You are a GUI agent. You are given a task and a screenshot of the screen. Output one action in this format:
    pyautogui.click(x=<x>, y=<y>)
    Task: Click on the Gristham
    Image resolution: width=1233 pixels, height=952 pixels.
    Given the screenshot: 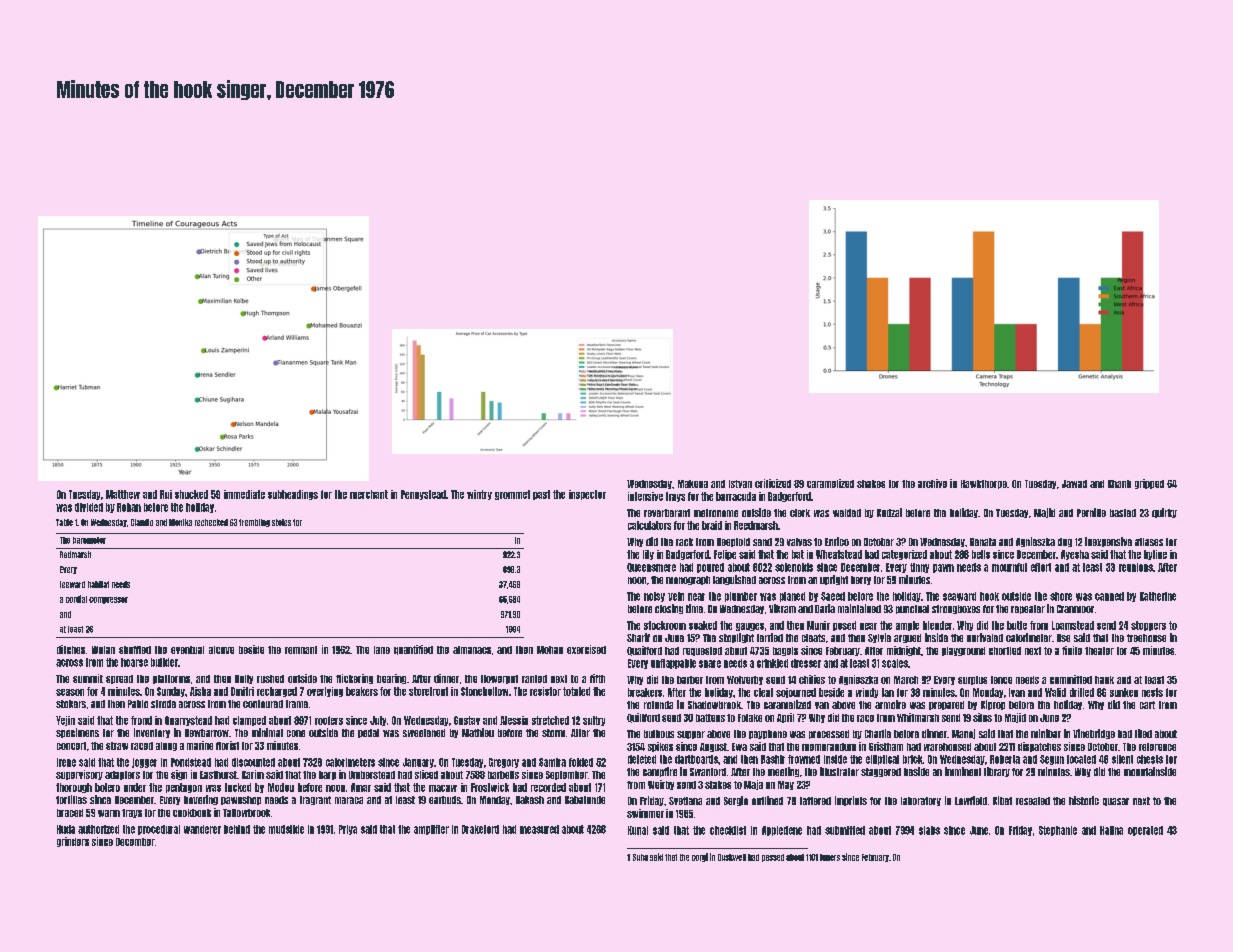 What is the action you would take?
    pyautogui.click(x=886, y=746)
